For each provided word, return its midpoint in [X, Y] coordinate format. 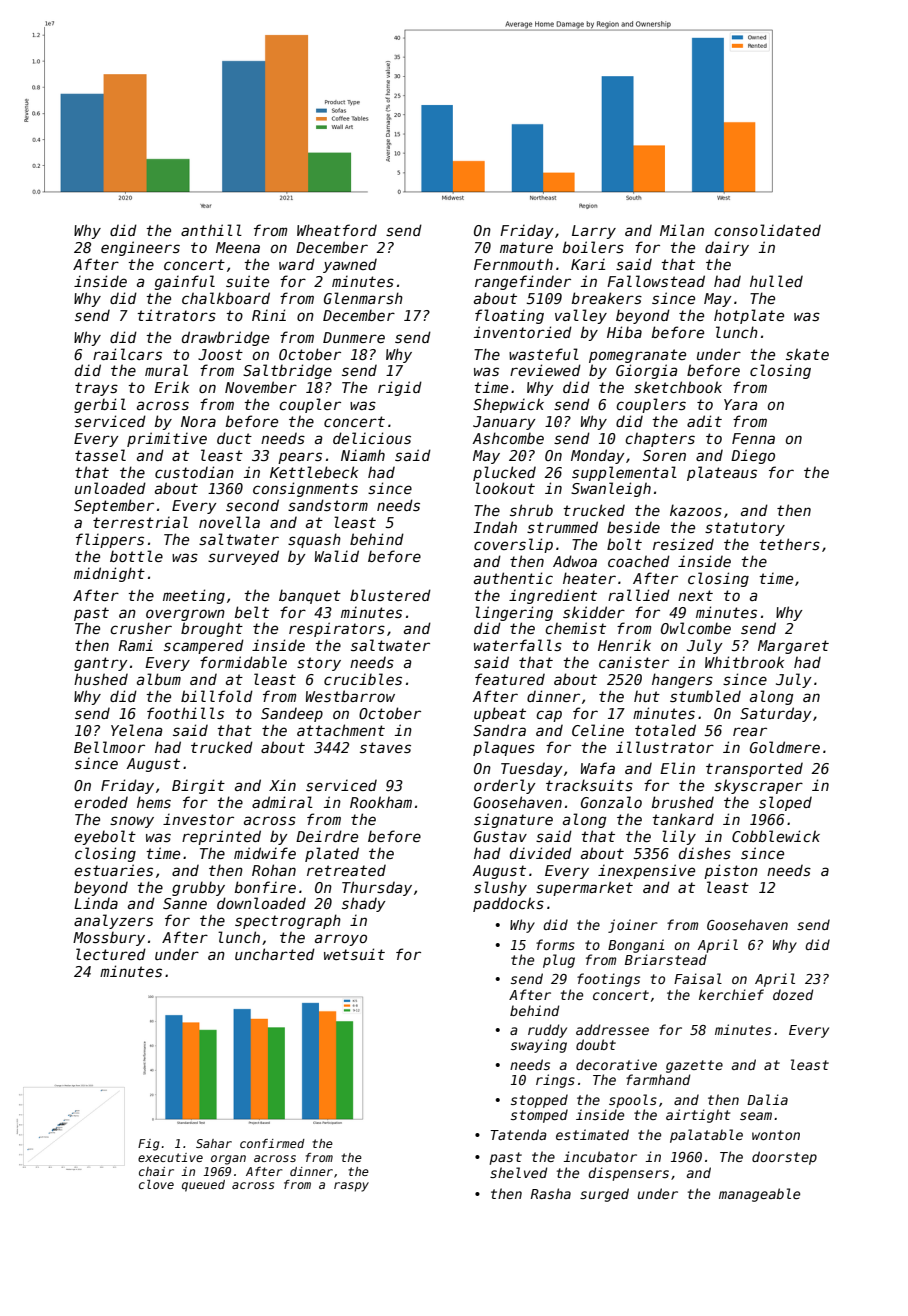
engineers [140, 248]
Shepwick [508, 405]
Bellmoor [109, 747]
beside [633, 527]
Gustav [500, 836]
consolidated [767, 230]
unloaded [110, 488]
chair [156, 1171]
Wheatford [337, 230]
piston [731, 871]
